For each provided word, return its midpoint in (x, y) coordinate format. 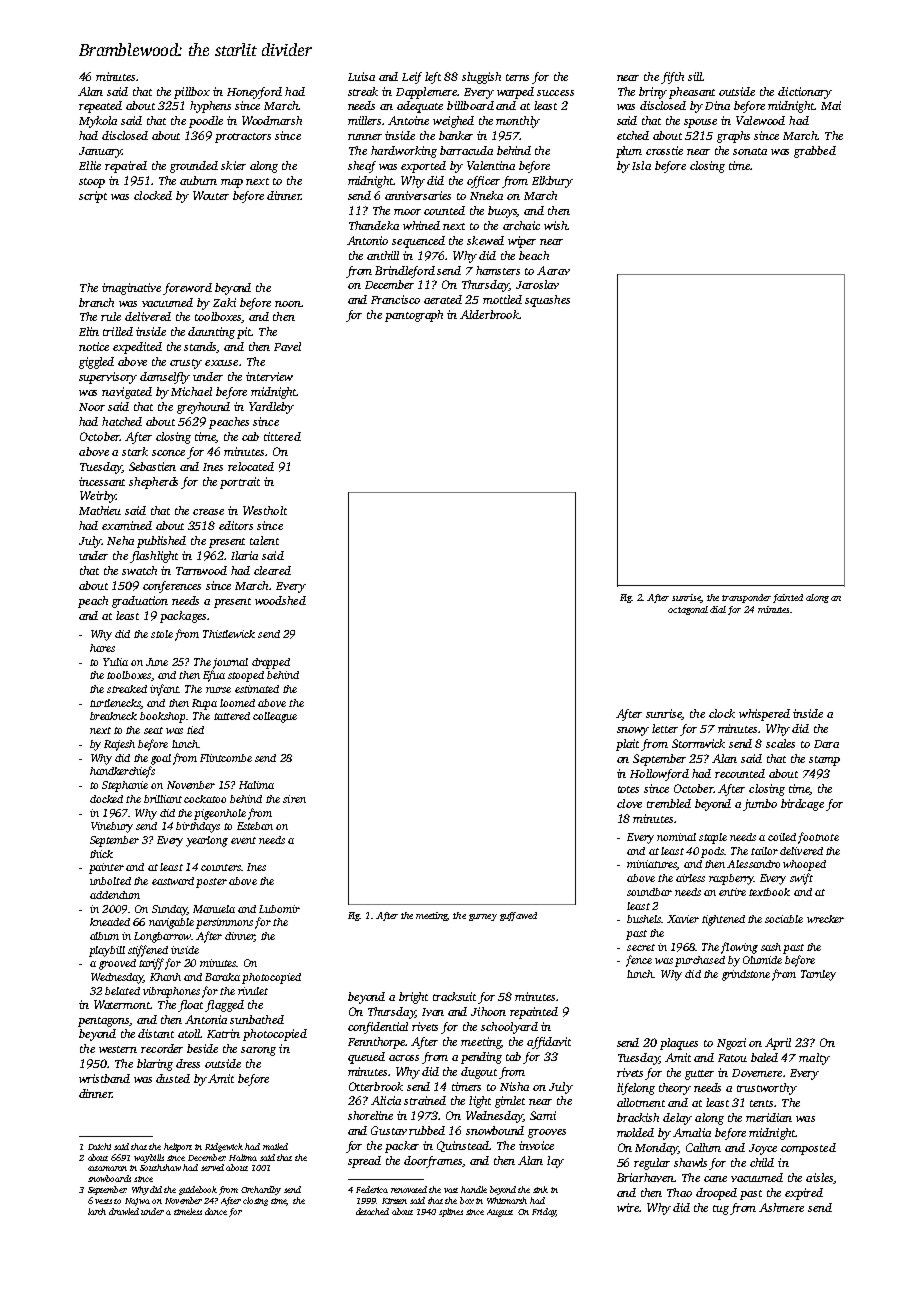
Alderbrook (489, 314)
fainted (788, 598)
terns (517, 77)
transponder (746, 598)
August (500, 1213)
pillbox (192, 93)
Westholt (265, 510)
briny (653, 93)
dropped (271, 663)
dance (216, 1211)
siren (294, 799)
